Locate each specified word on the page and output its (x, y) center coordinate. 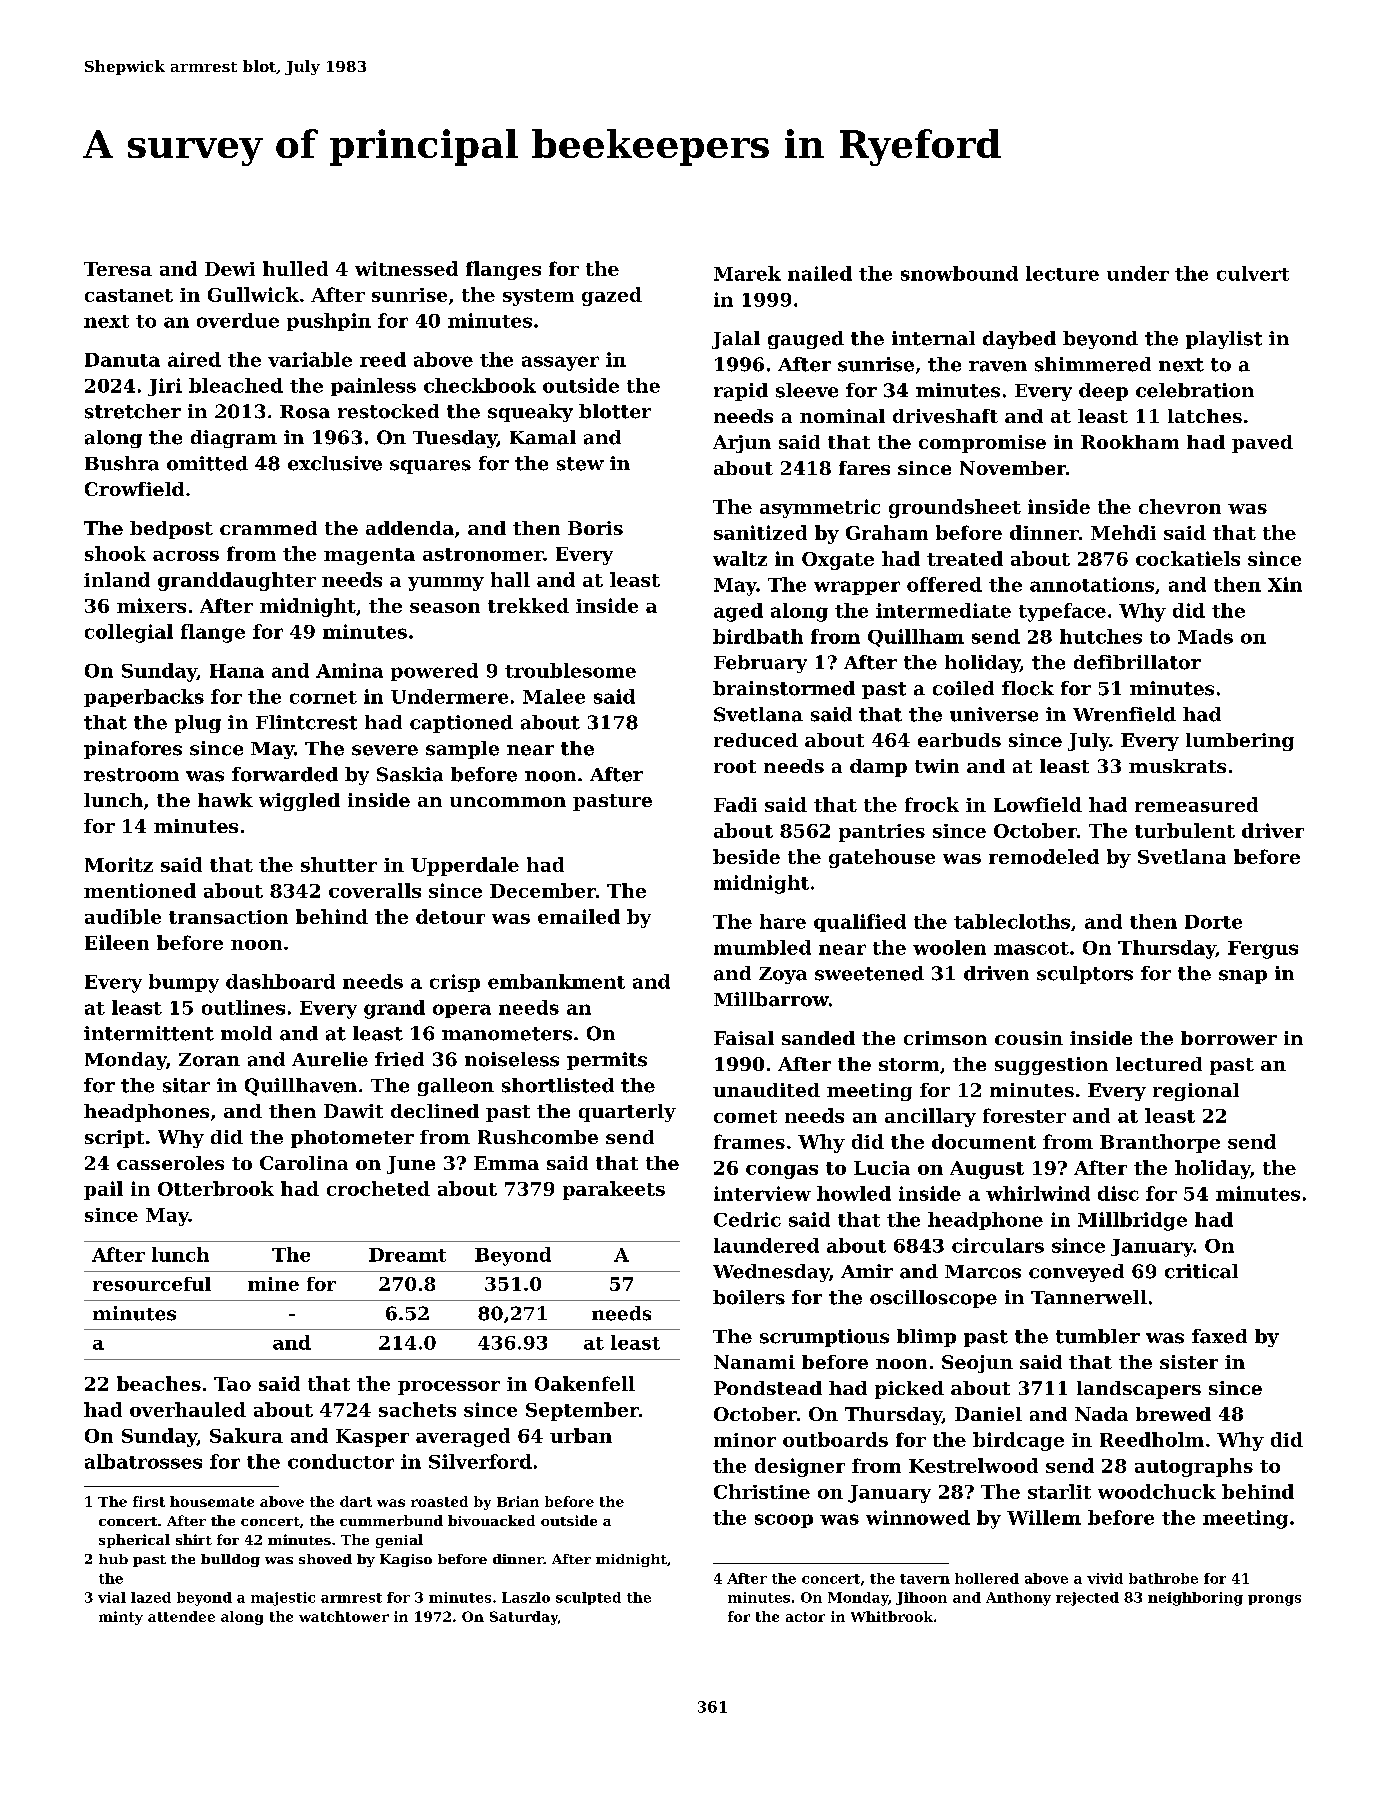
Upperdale (465, 866)
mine (273, 1284)
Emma (506, 1163)
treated (965, 558)
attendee (181, 1616)
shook (115, 553)
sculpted (588, 1598)
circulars (998, 1245)
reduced (756, 740)
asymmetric (820, 508)
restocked (388, 411)
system (538, 297)
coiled (963, 688)
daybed (1019, 340)
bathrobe (1163, 1578)
